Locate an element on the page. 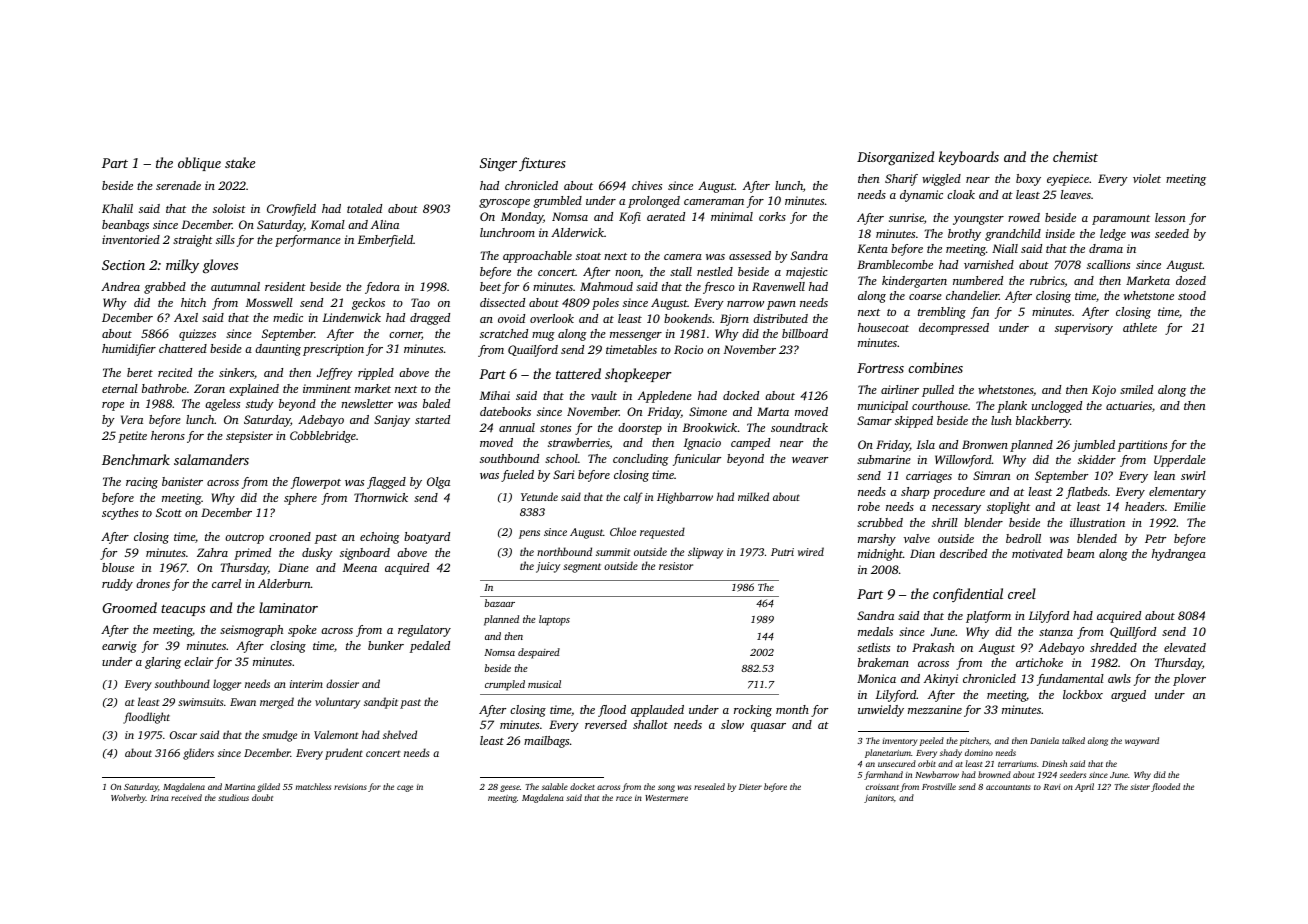 Image resolution: width=1308 pixels, height=924 pixels. resistor is located at coordinates (676, 566).
